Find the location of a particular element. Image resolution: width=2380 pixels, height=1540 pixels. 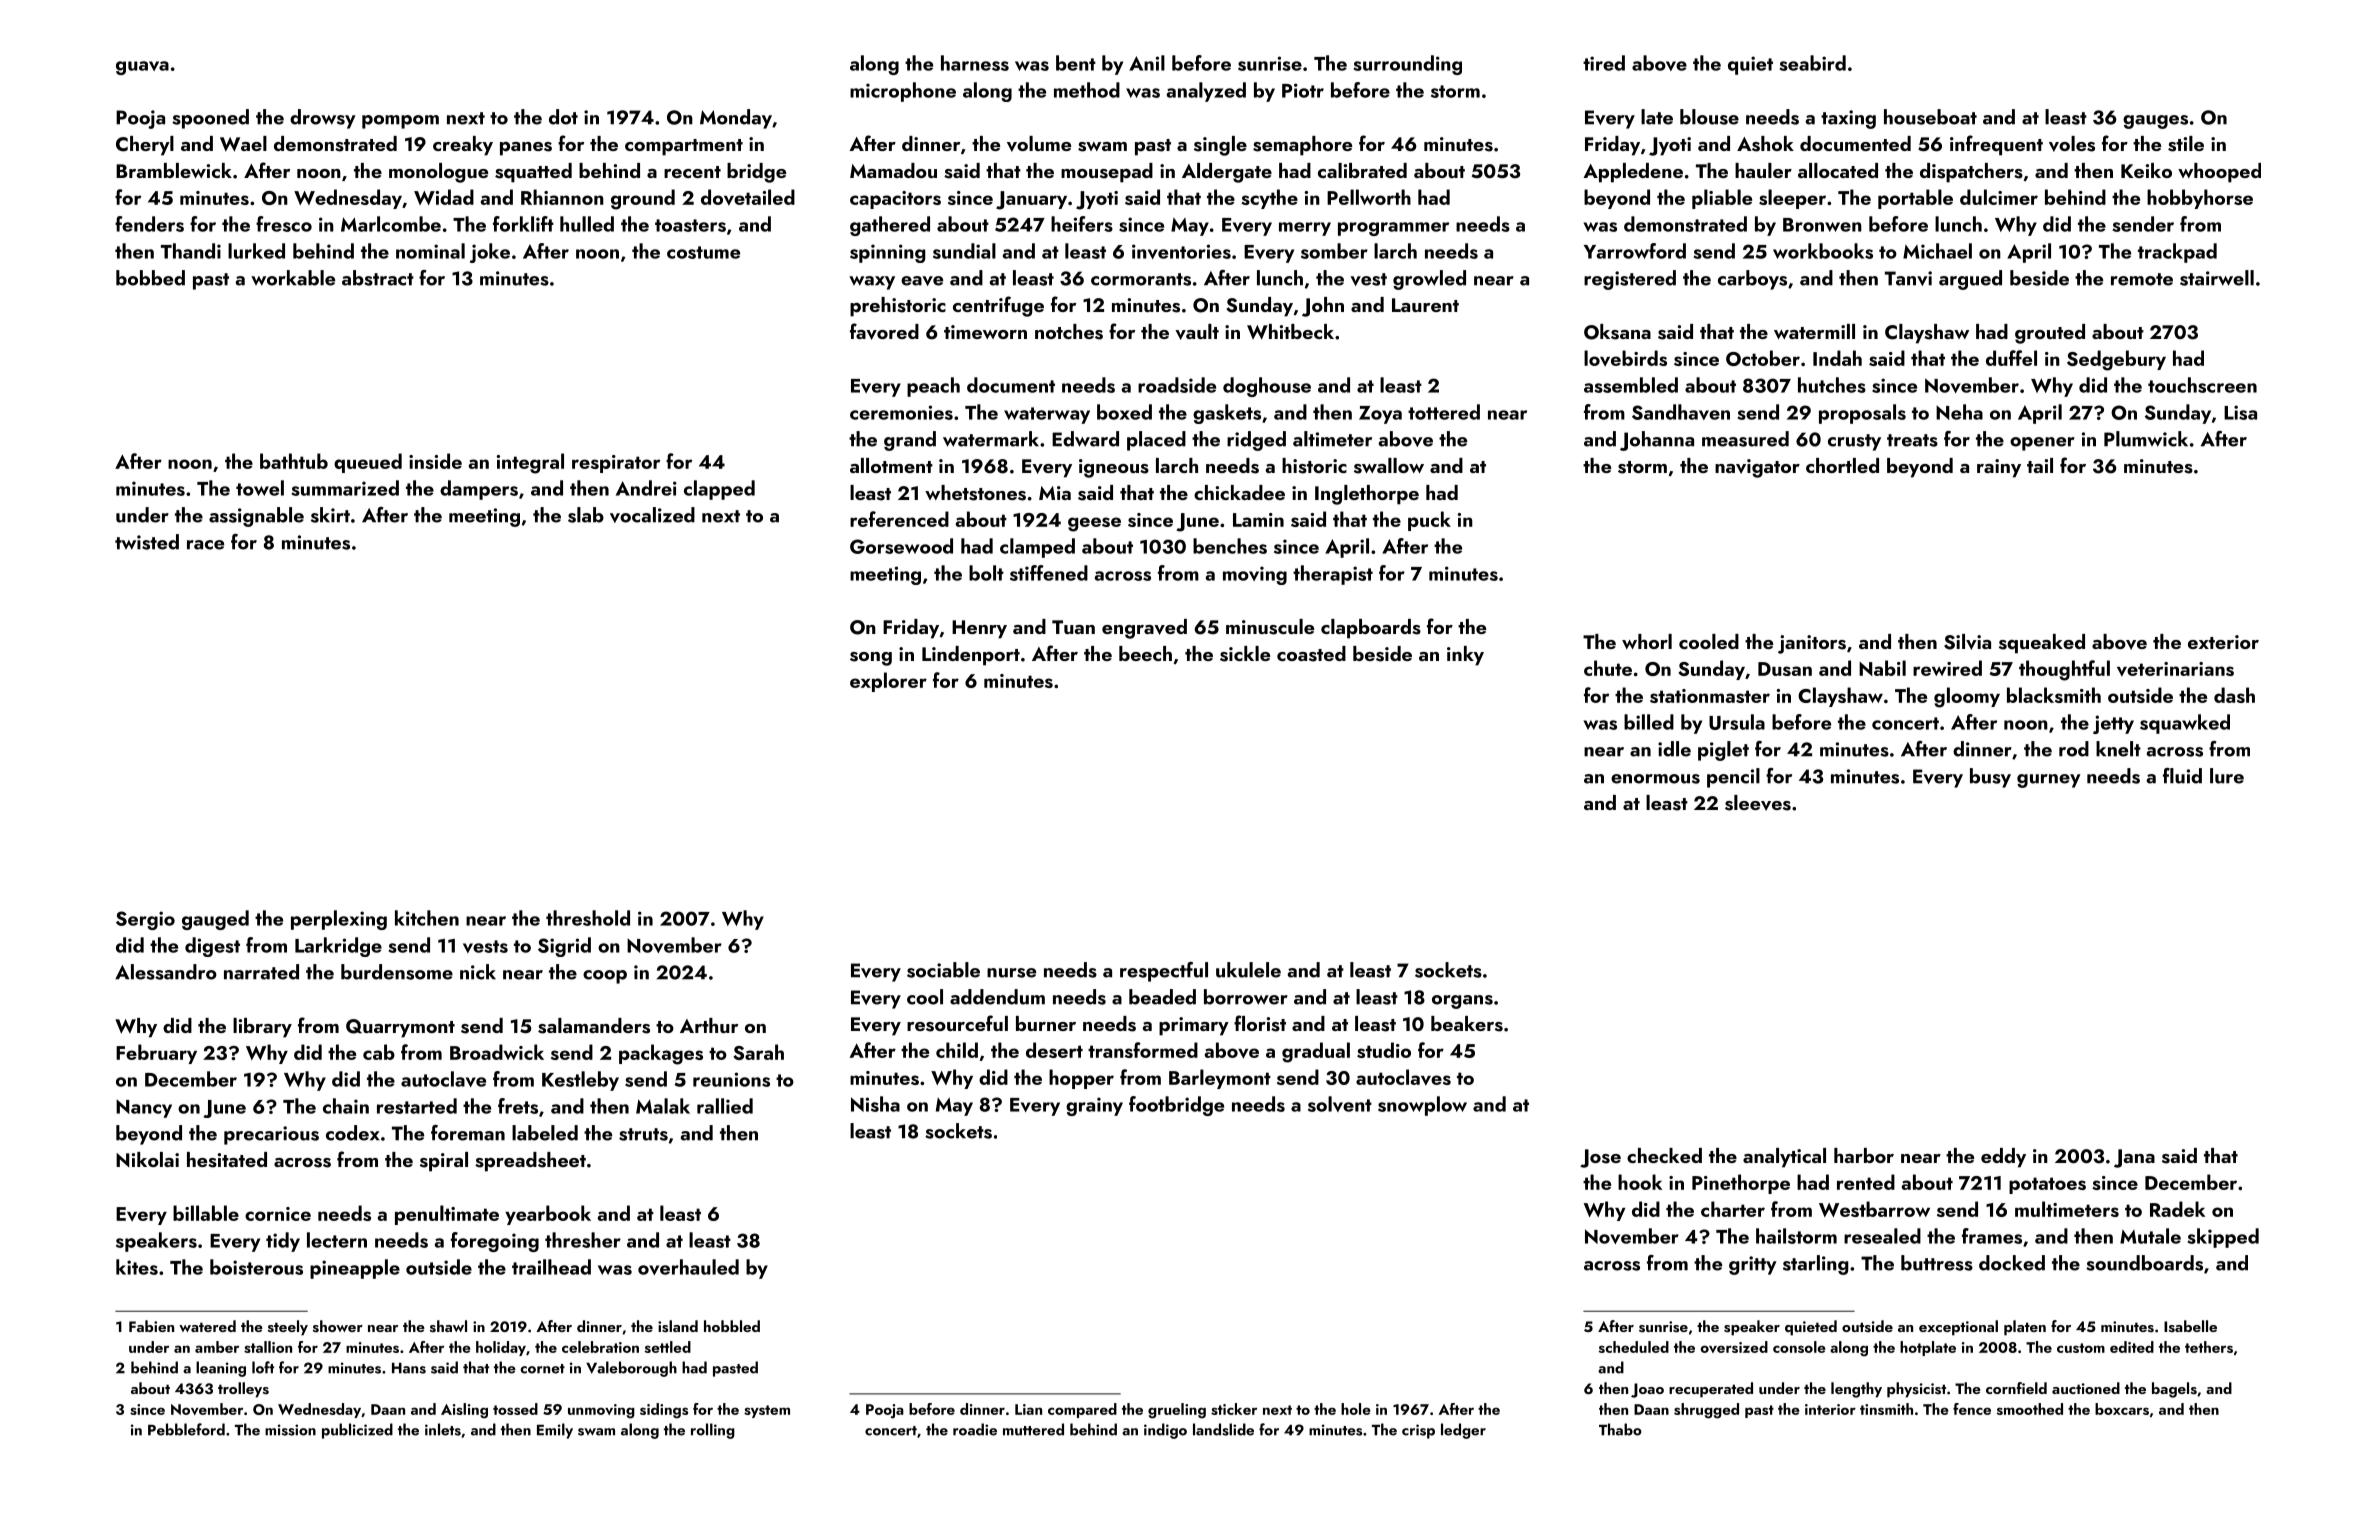

trolleys is located at coordinates (243, 1390).
